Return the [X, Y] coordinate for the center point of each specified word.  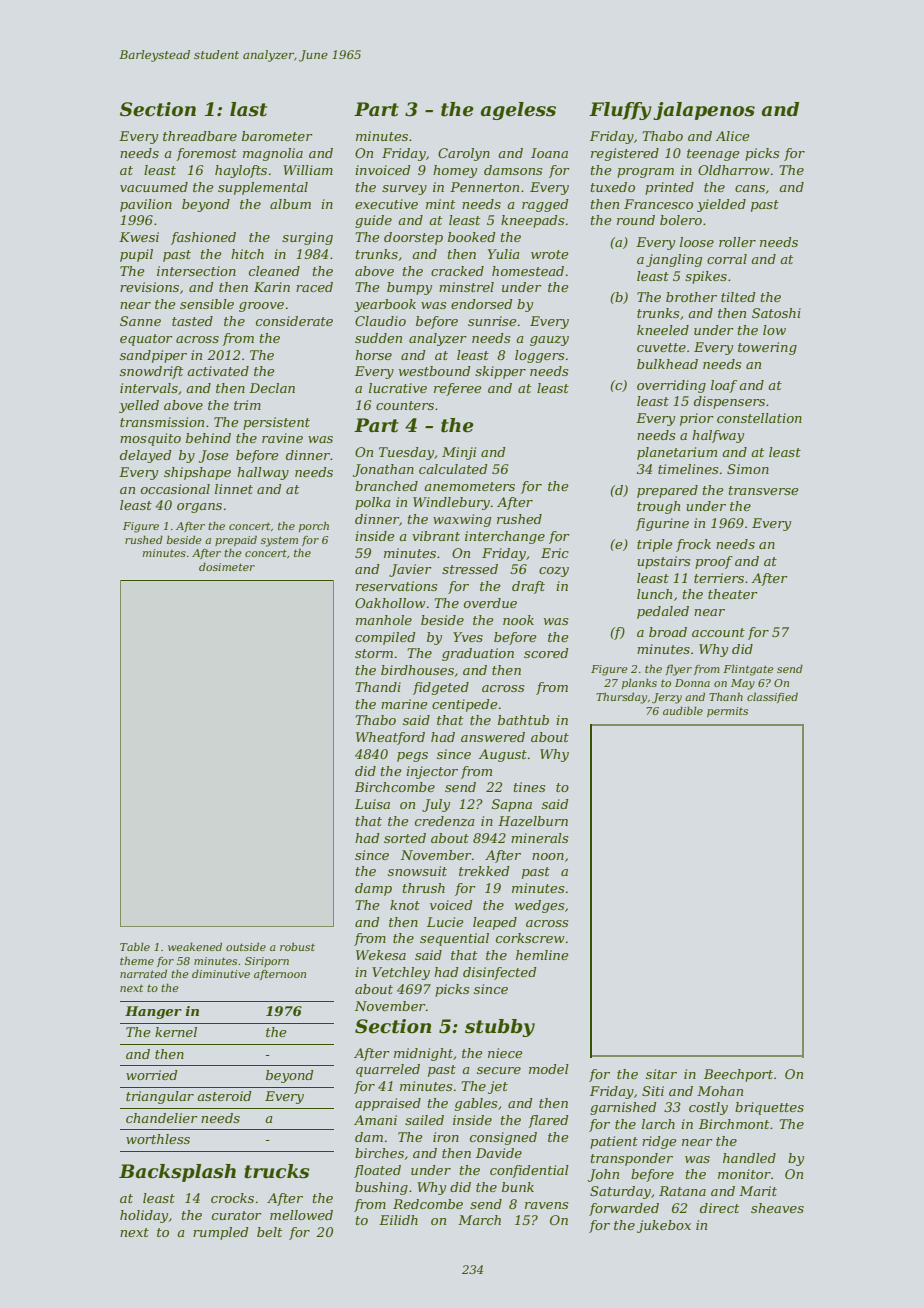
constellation [759, 418]
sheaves [777, 1208]
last [248, 109]
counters [405, 405]
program [645, 173]
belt [269, 1232]
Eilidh [398, 1220]
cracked [457, 271]
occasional [175, 489]
